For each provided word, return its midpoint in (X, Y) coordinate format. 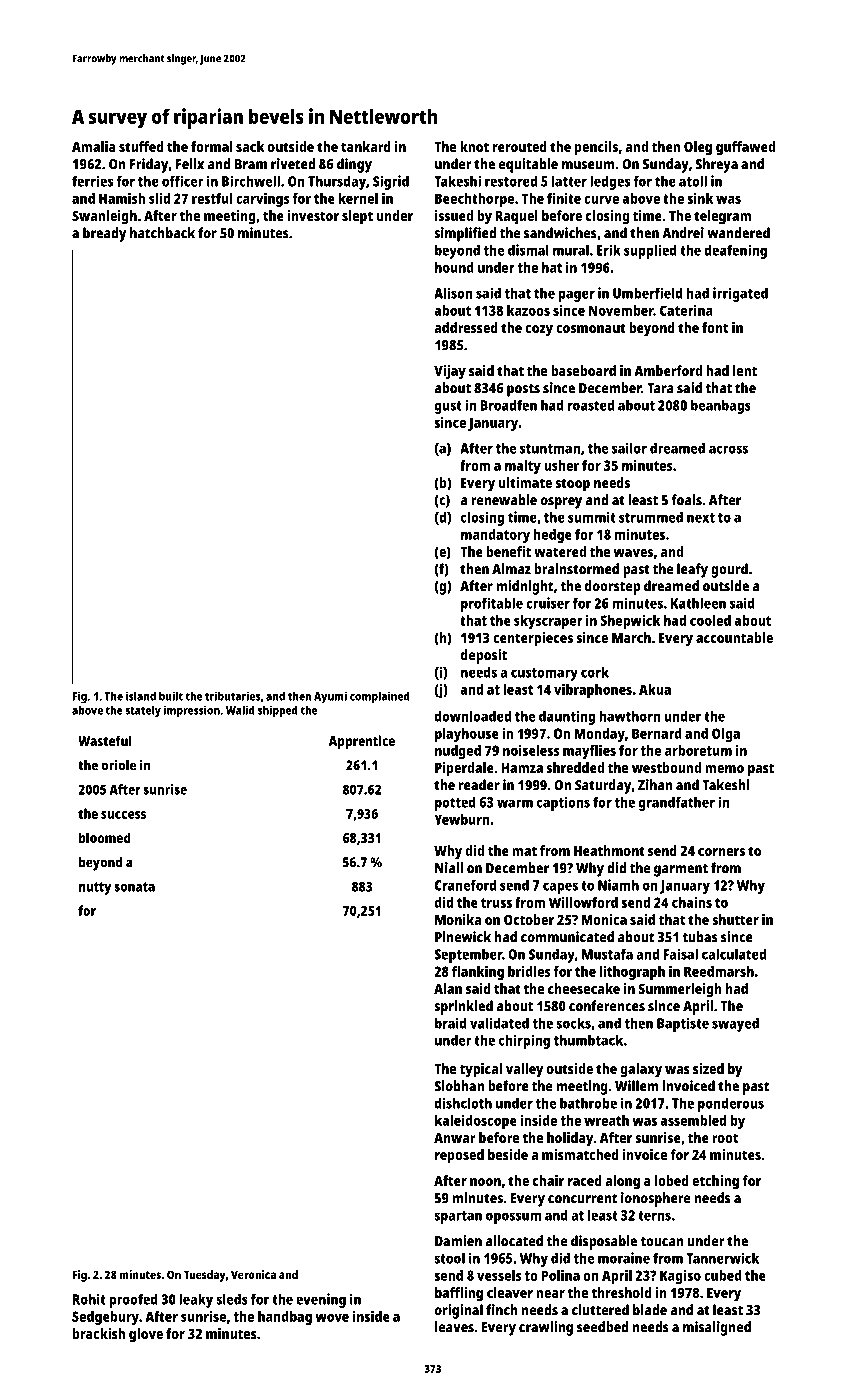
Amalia (94, 146)
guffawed (745, 148)
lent (745, 370)
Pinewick (463, 937)
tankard (366, 146)
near (550, 1294)
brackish (99, 1333)
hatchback (162, 233)
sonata (134, 887)
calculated (734, 954)
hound (454, 267)
